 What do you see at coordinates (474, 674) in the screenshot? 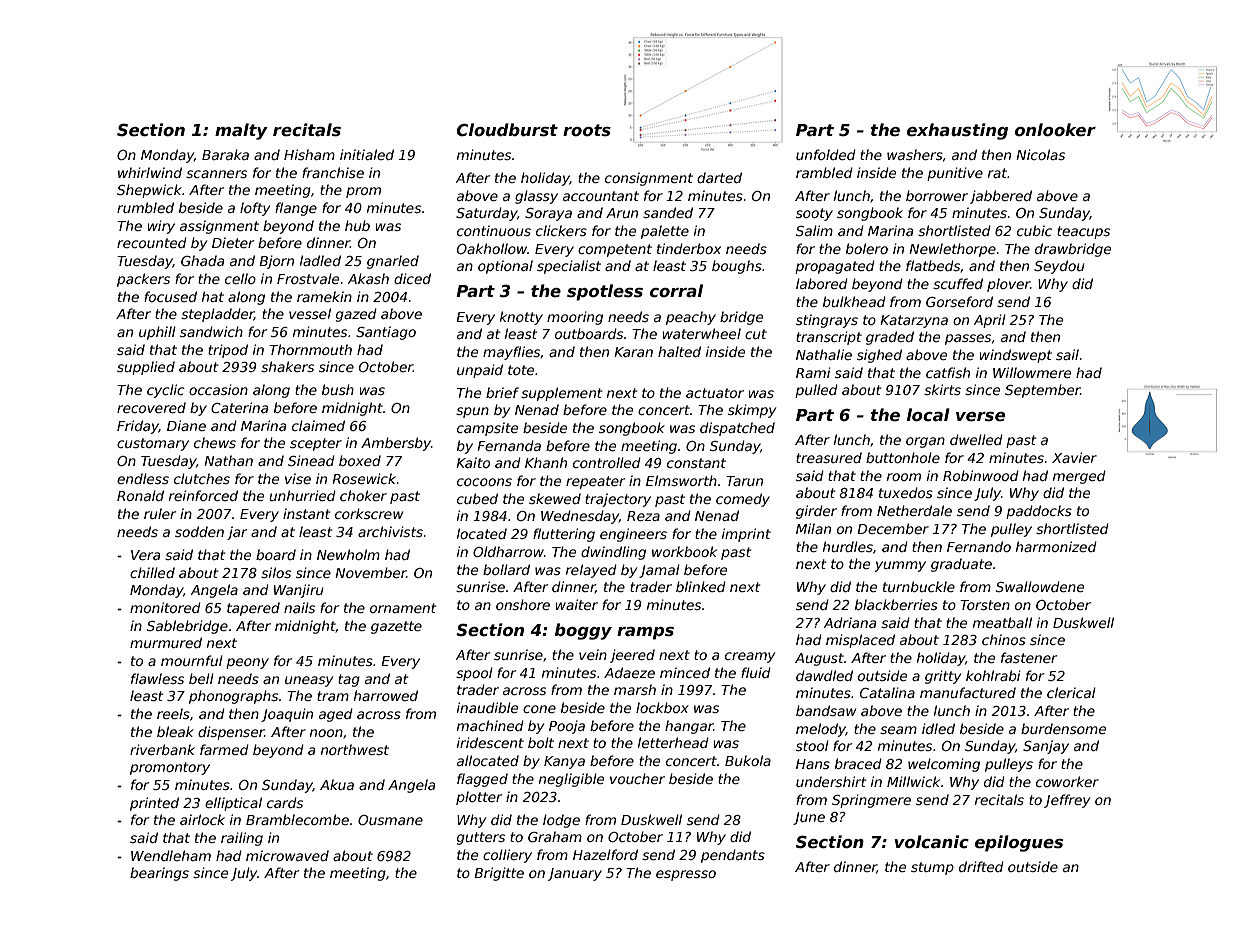
I see `spool` at bounding box center [474, 674].
